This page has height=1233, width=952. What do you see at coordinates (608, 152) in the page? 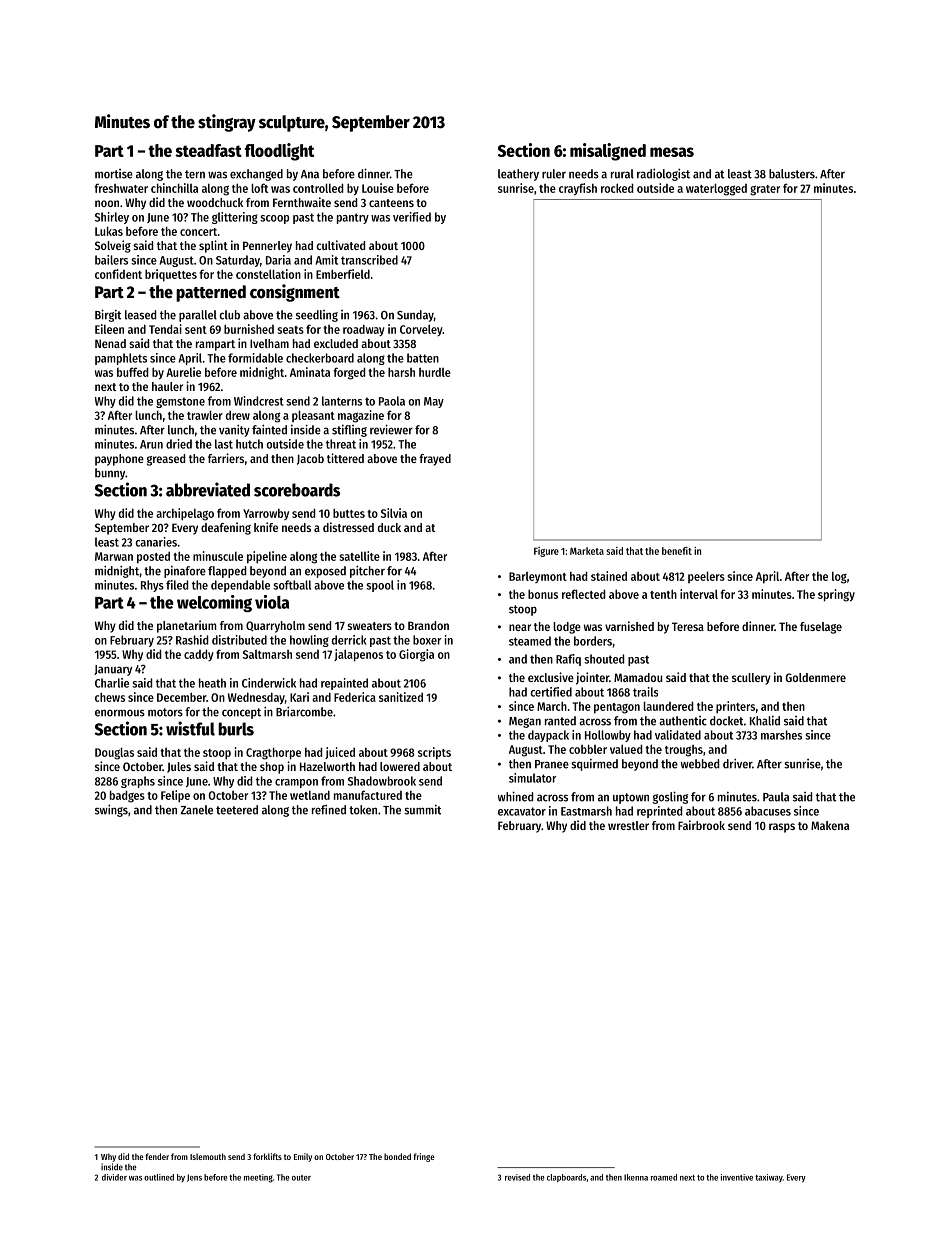
I see `misaligned` at bounding box center [608, 152].
